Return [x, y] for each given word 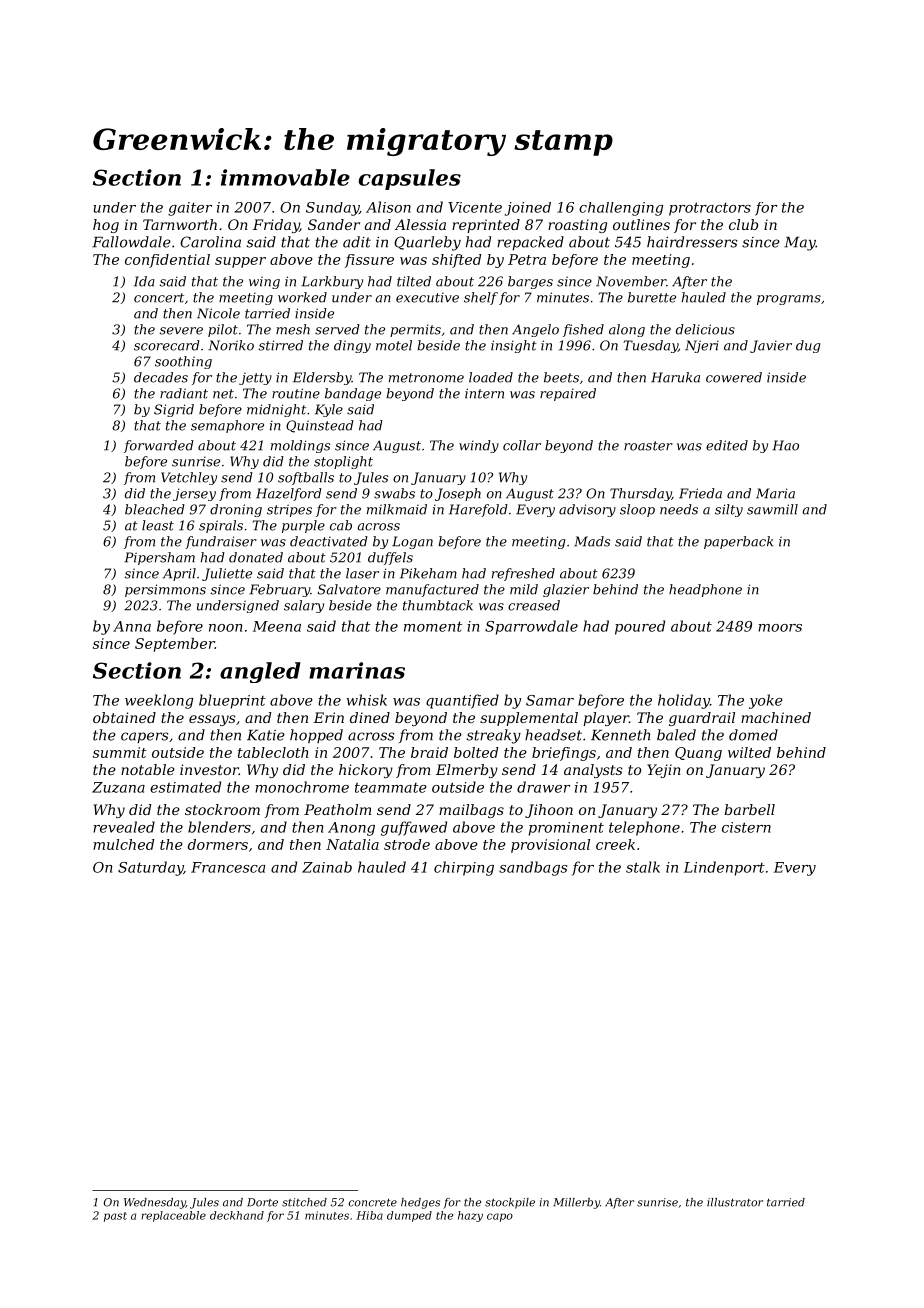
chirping [464, 868]
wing [264, 282]
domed [753, 735]
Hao [785, 445]
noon [225, 628]
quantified [462, 701]
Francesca [228, 867]
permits [415, 331]
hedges [420, 1203]
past [115, 1217]
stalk [643, 867]
